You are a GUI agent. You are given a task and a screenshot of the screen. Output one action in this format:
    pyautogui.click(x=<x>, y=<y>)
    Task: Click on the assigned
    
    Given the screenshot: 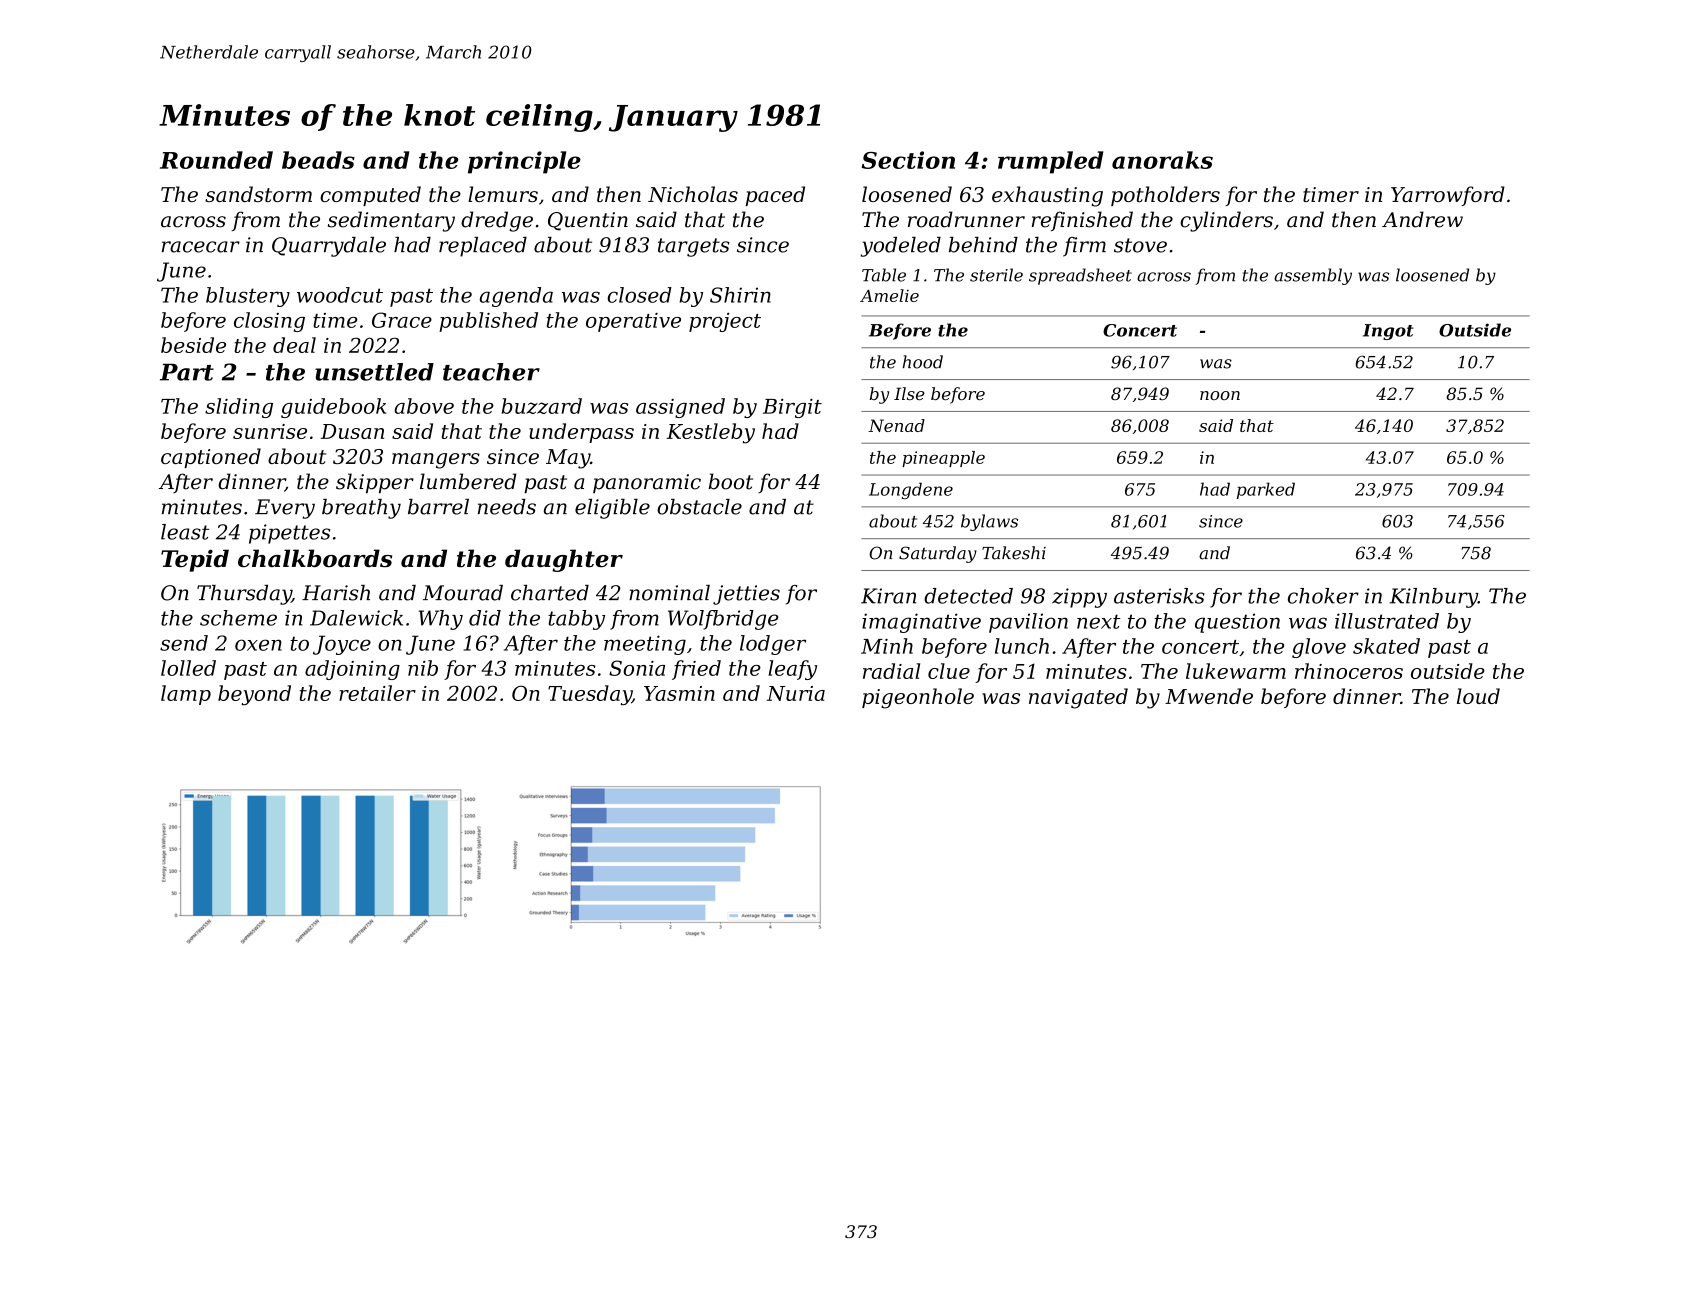 What is the action you would take?
    pyautogui.click(x=680, y=408)
